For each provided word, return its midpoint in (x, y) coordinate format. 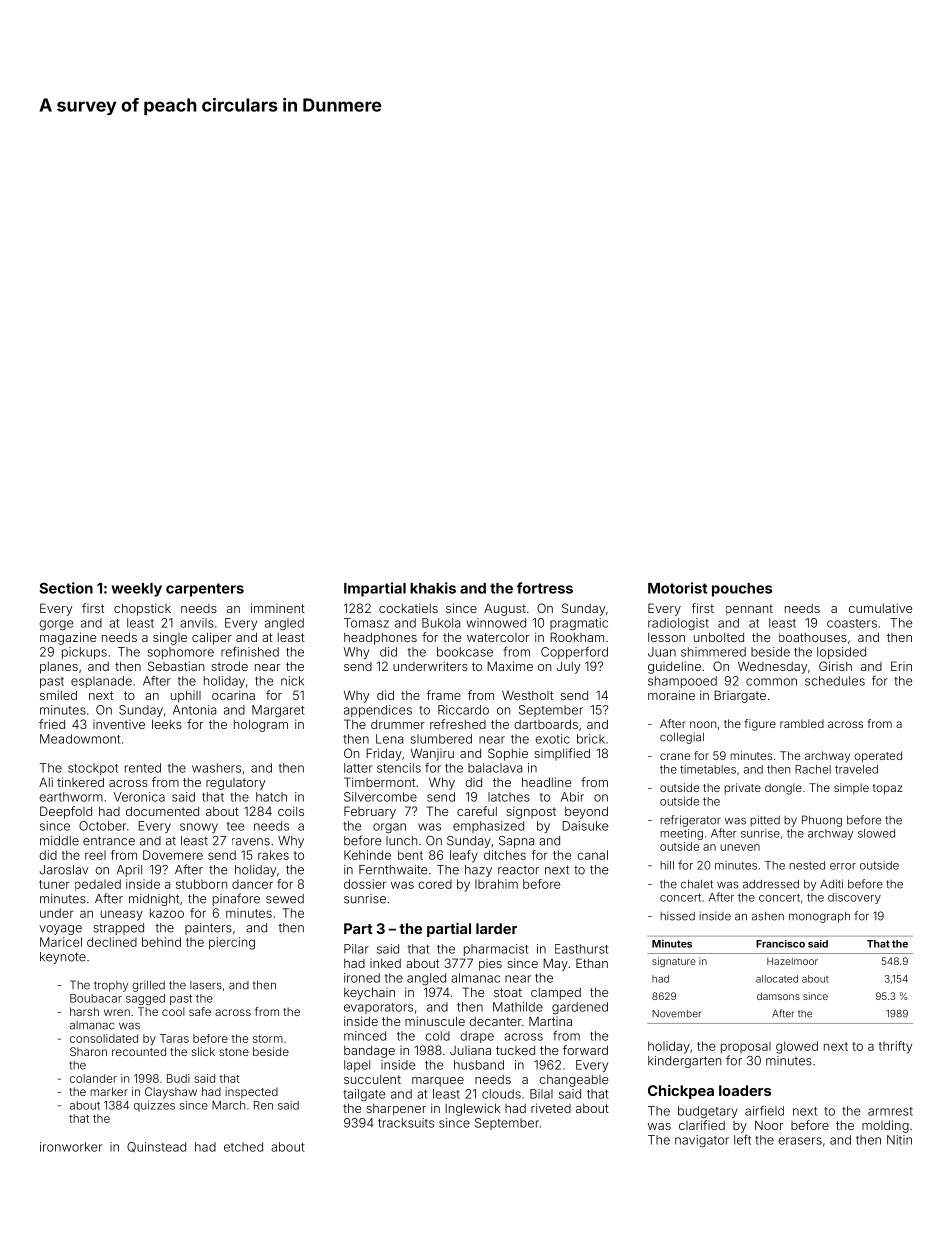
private (742, 788)
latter (358, 768)
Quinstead (156, 1147)
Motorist (677, 588)
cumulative (880, 608)
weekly (137, 590)
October (102, 826)
